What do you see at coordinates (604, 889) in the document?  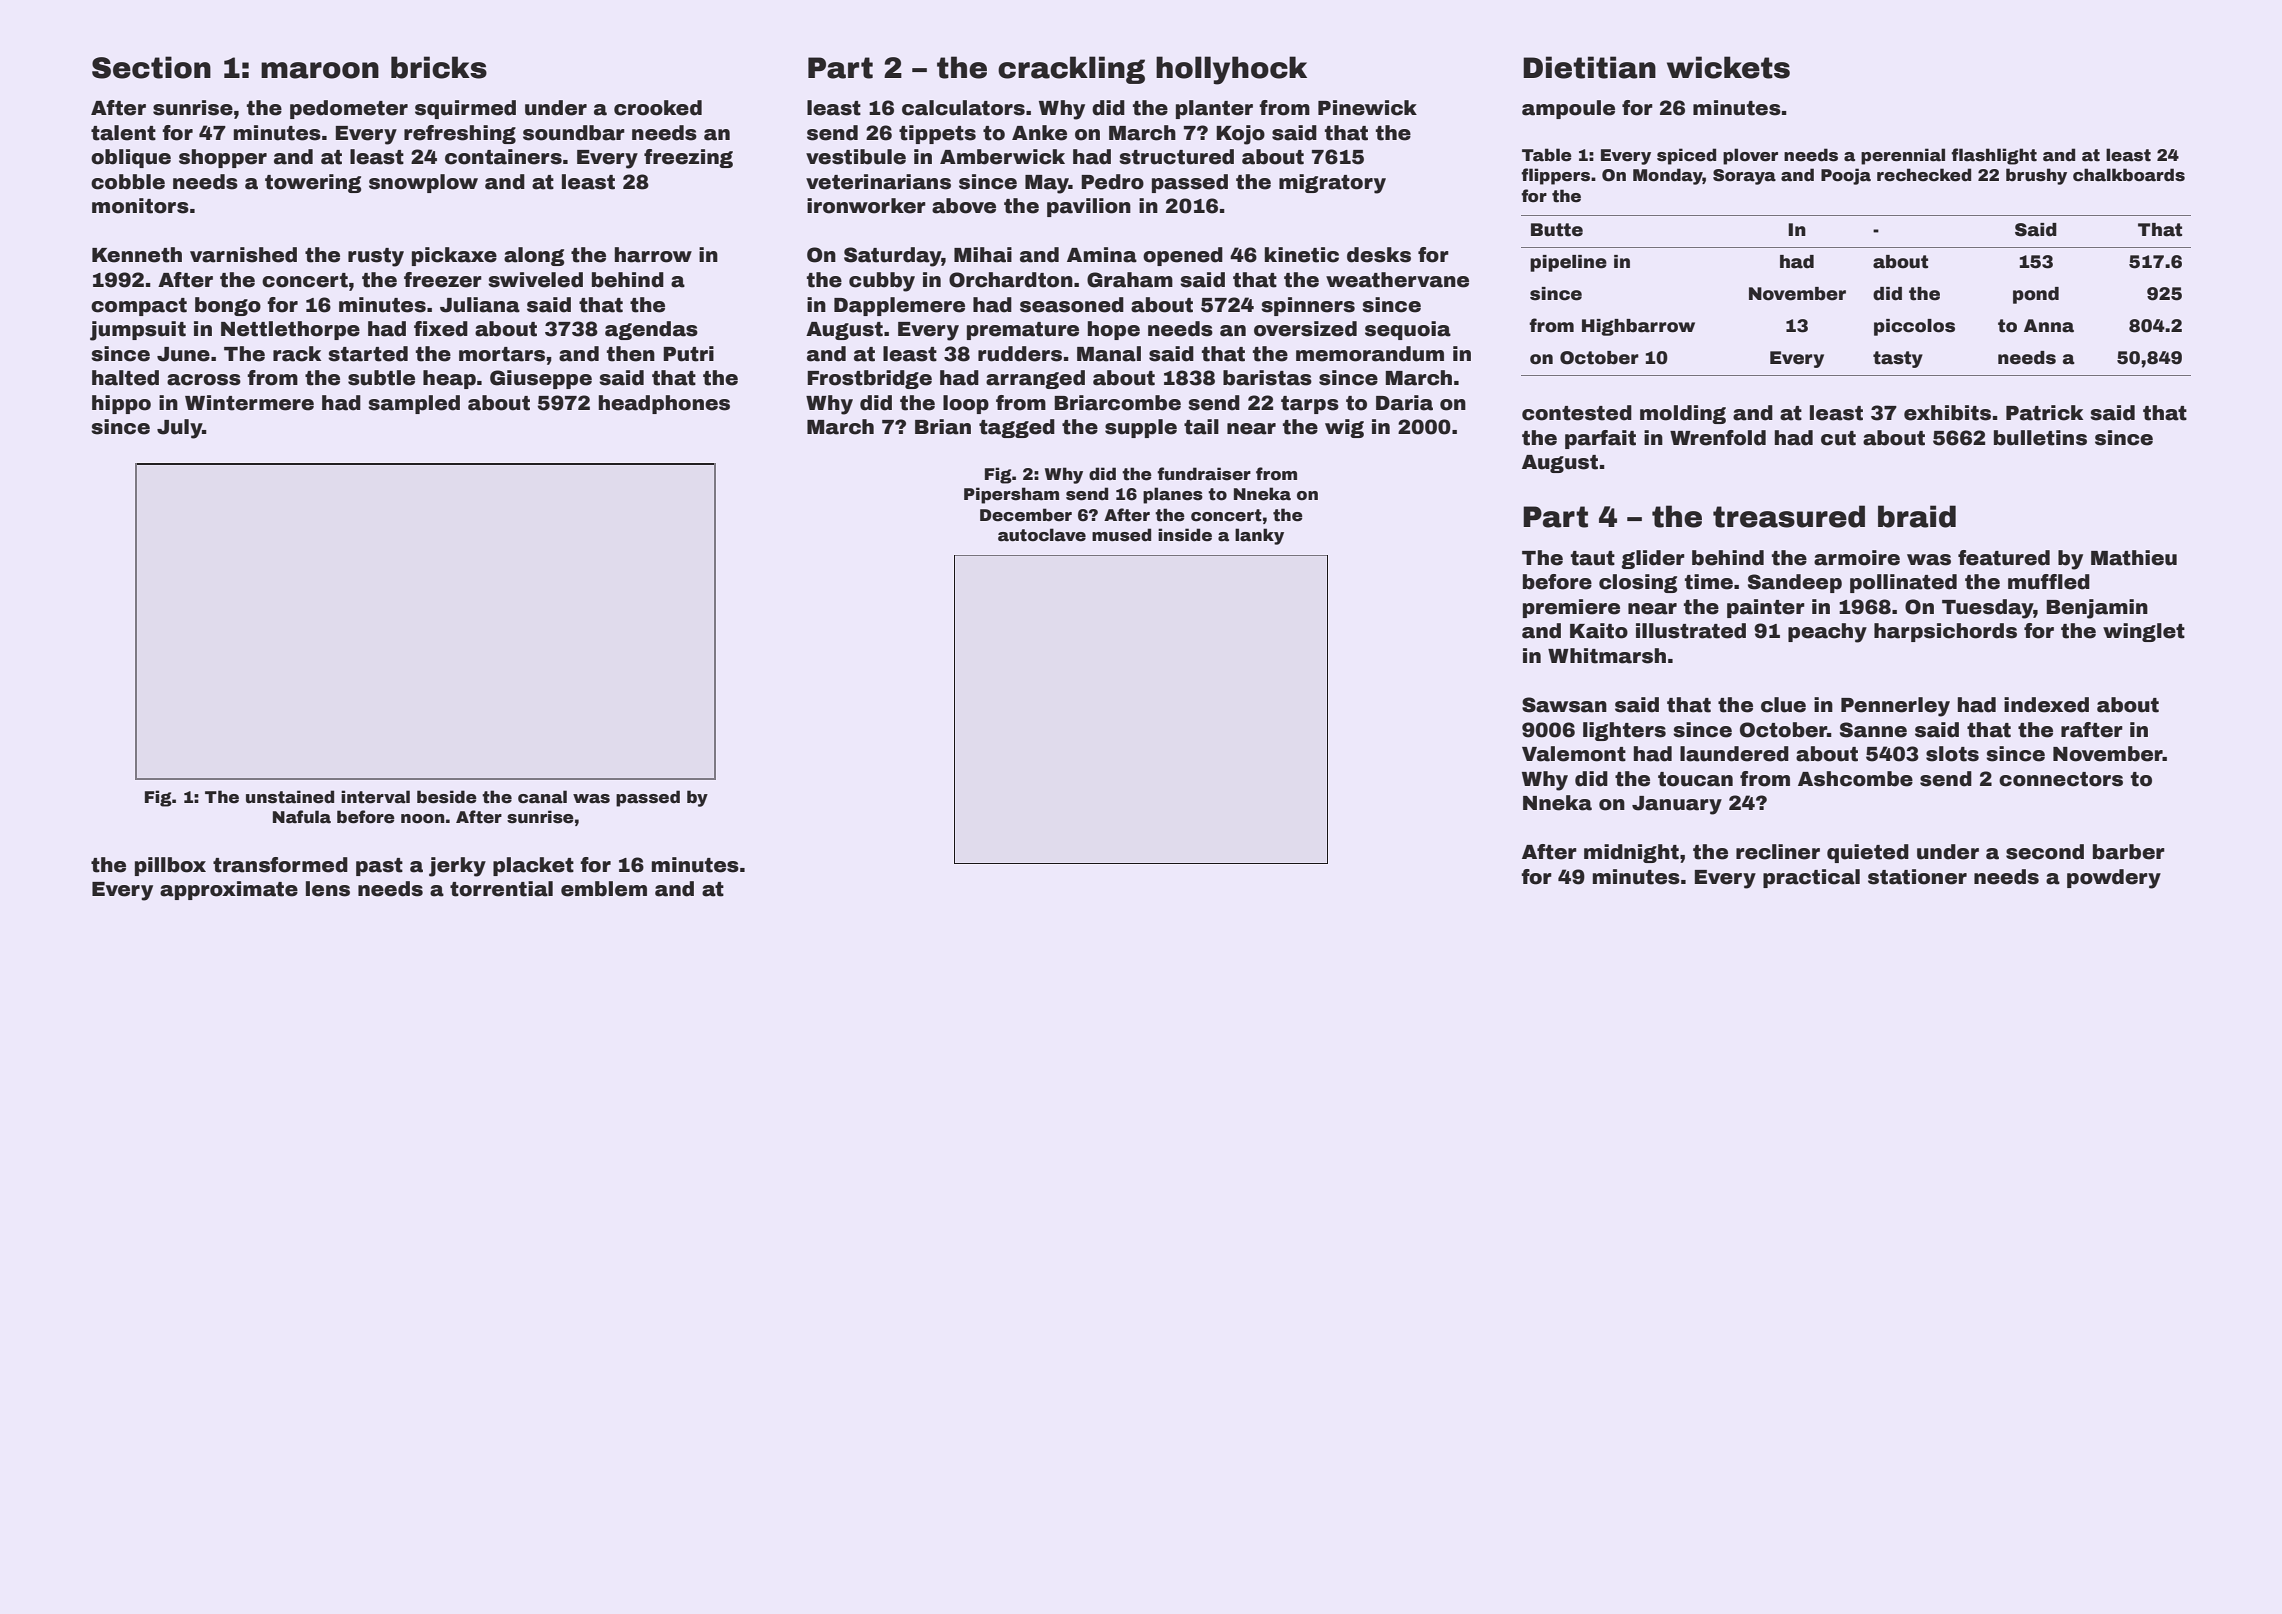 I see `emblem` at bounding box center [604, 889].
